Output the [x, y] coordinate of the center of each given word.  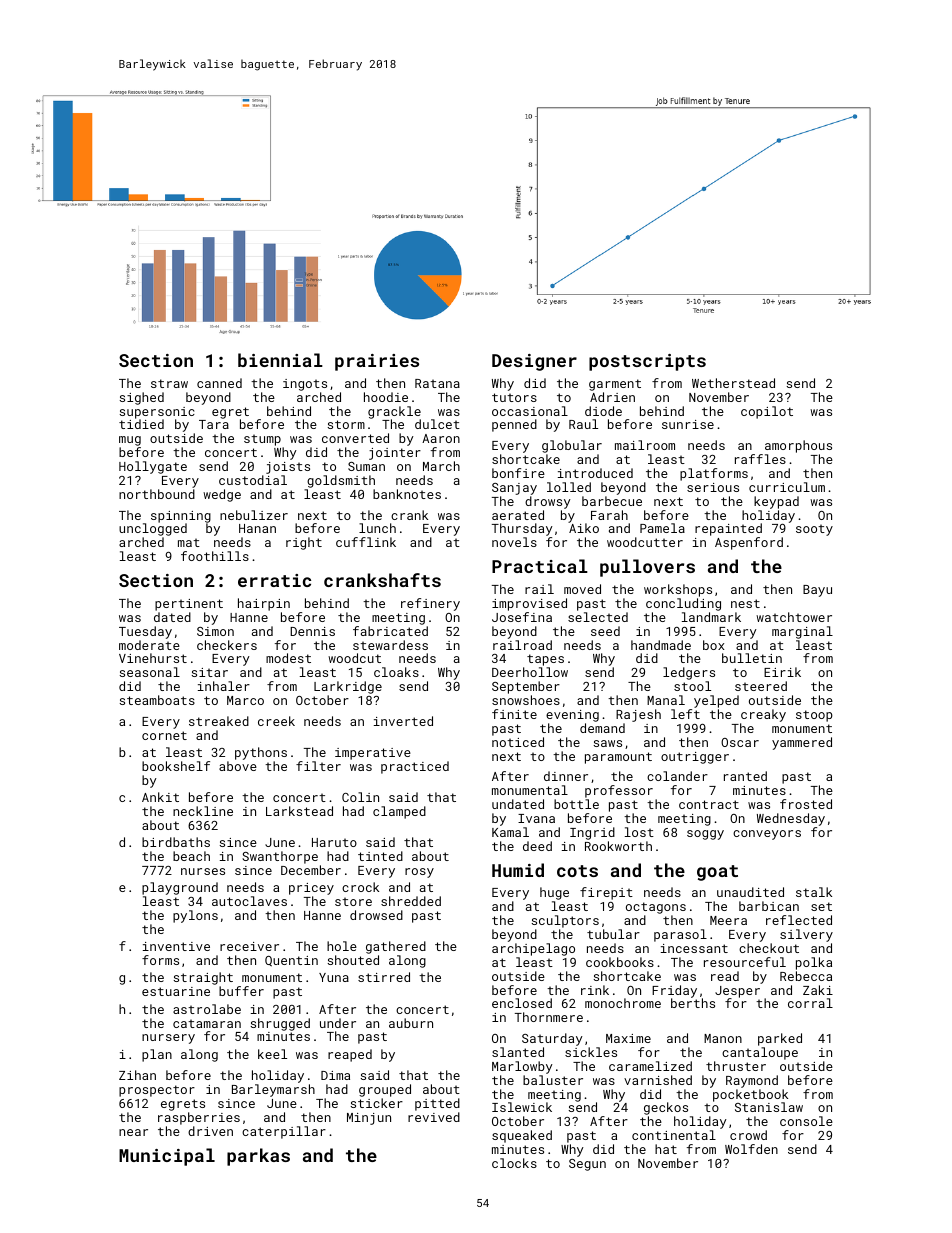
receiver [249, 946]
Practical [540, 566]
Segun [587, 1165]
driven [210, 1131]
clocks [514, 1163]
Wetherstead [733, 383]
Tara [214, 424]
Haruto [334, 842]
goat [717, 873]
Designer [534, 362]
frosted [806, 804]
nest [745, 603]
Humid [518, 870]
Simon [215, 631]
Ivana [536, 818]
